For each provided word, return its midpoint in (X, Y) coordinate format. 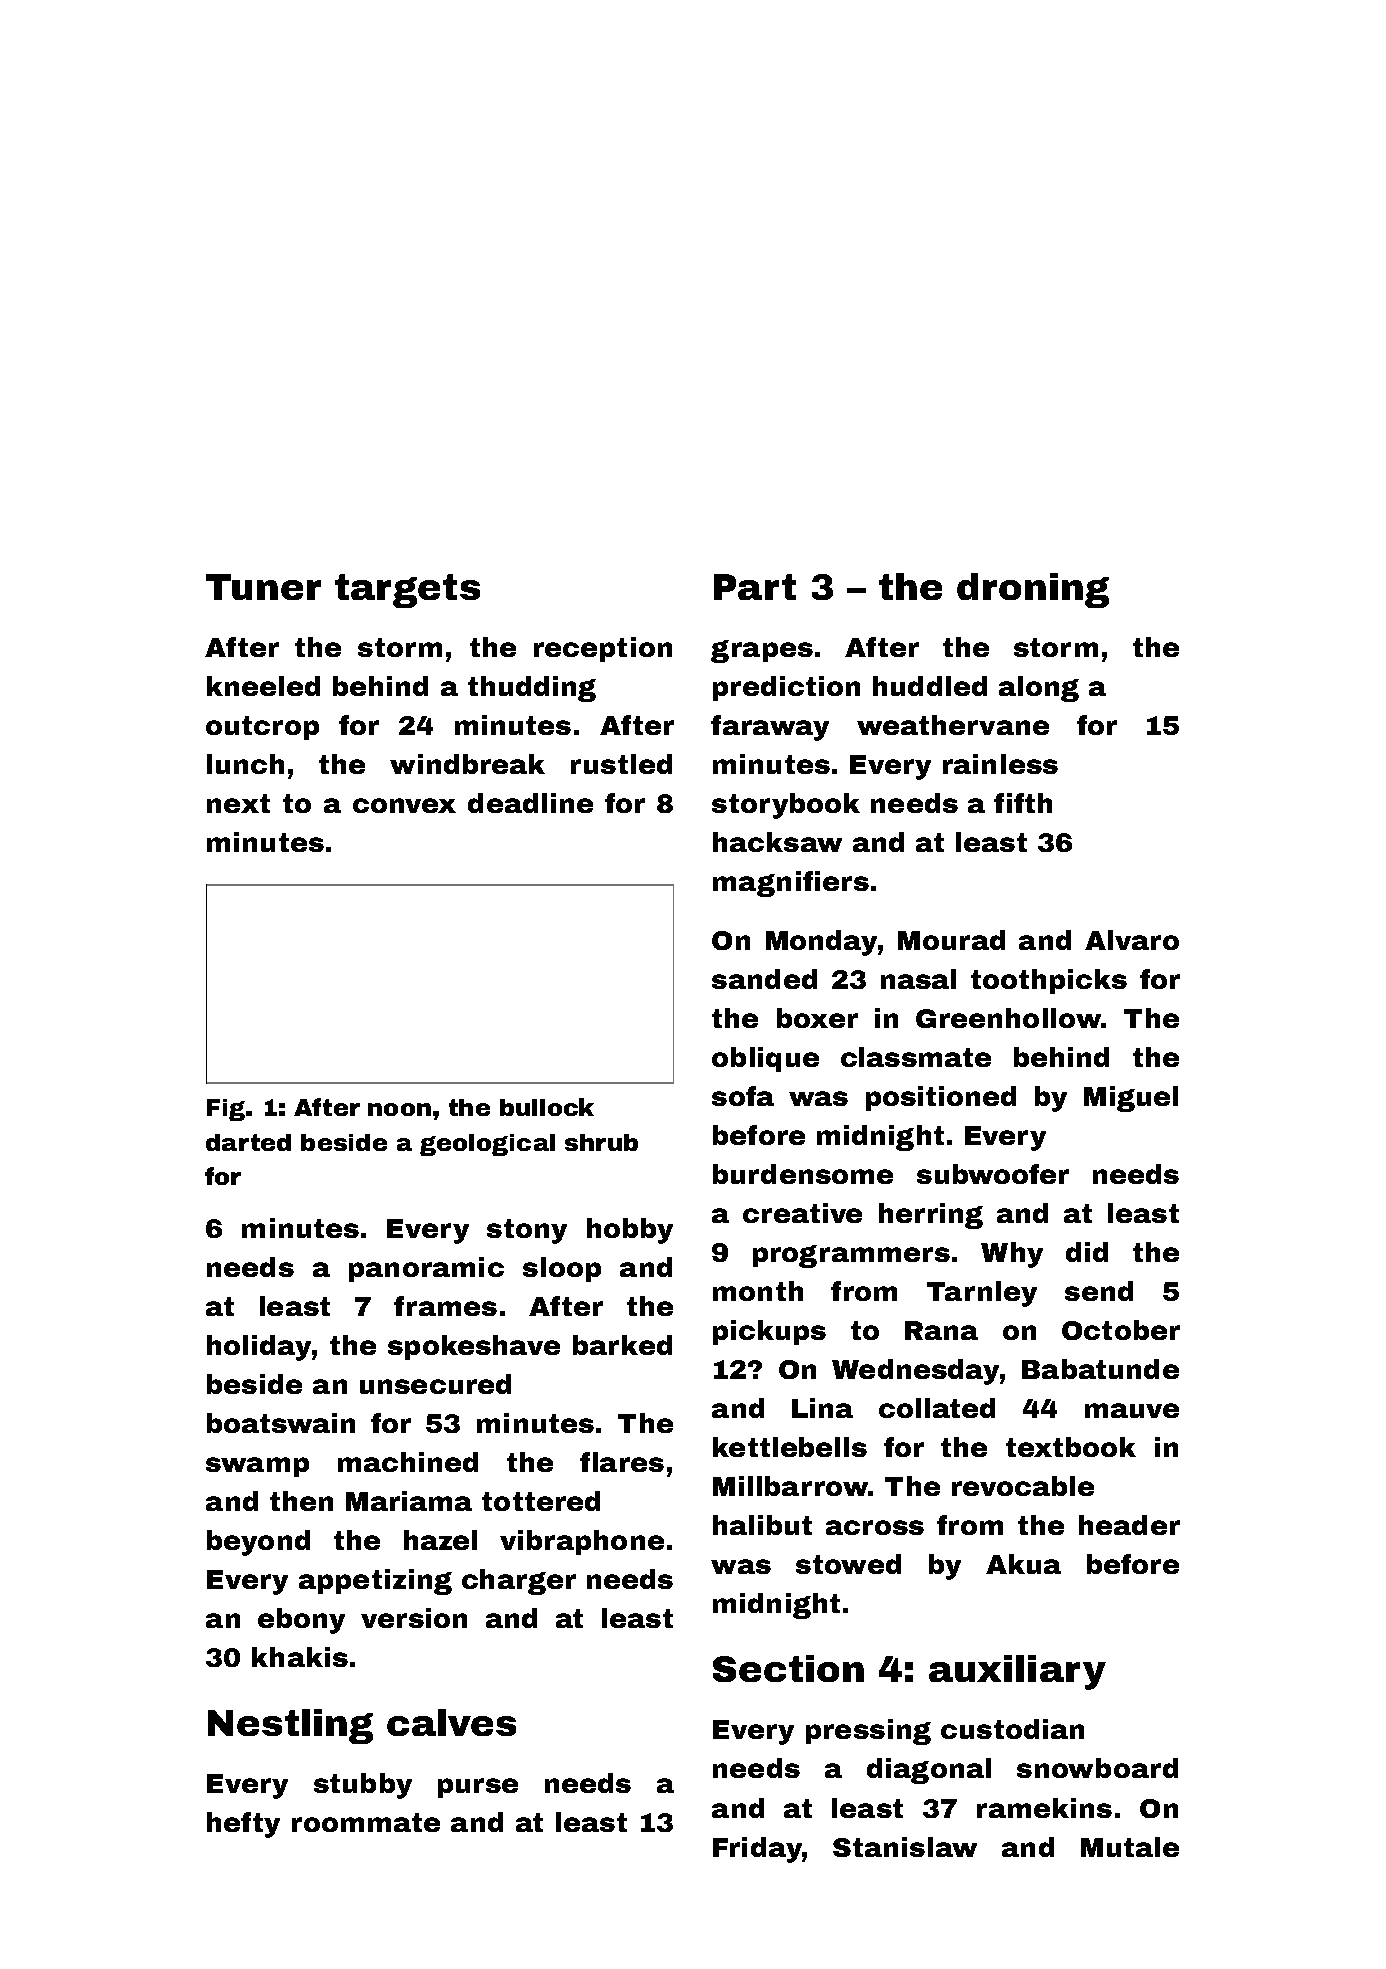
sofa (743, 1096)
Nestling (290, 1726)
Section (788, 1668)
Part (755, 587)
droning (1033, 590)
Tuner (263, 587)
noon (399, 1109)
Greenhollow (1009, 1018)
